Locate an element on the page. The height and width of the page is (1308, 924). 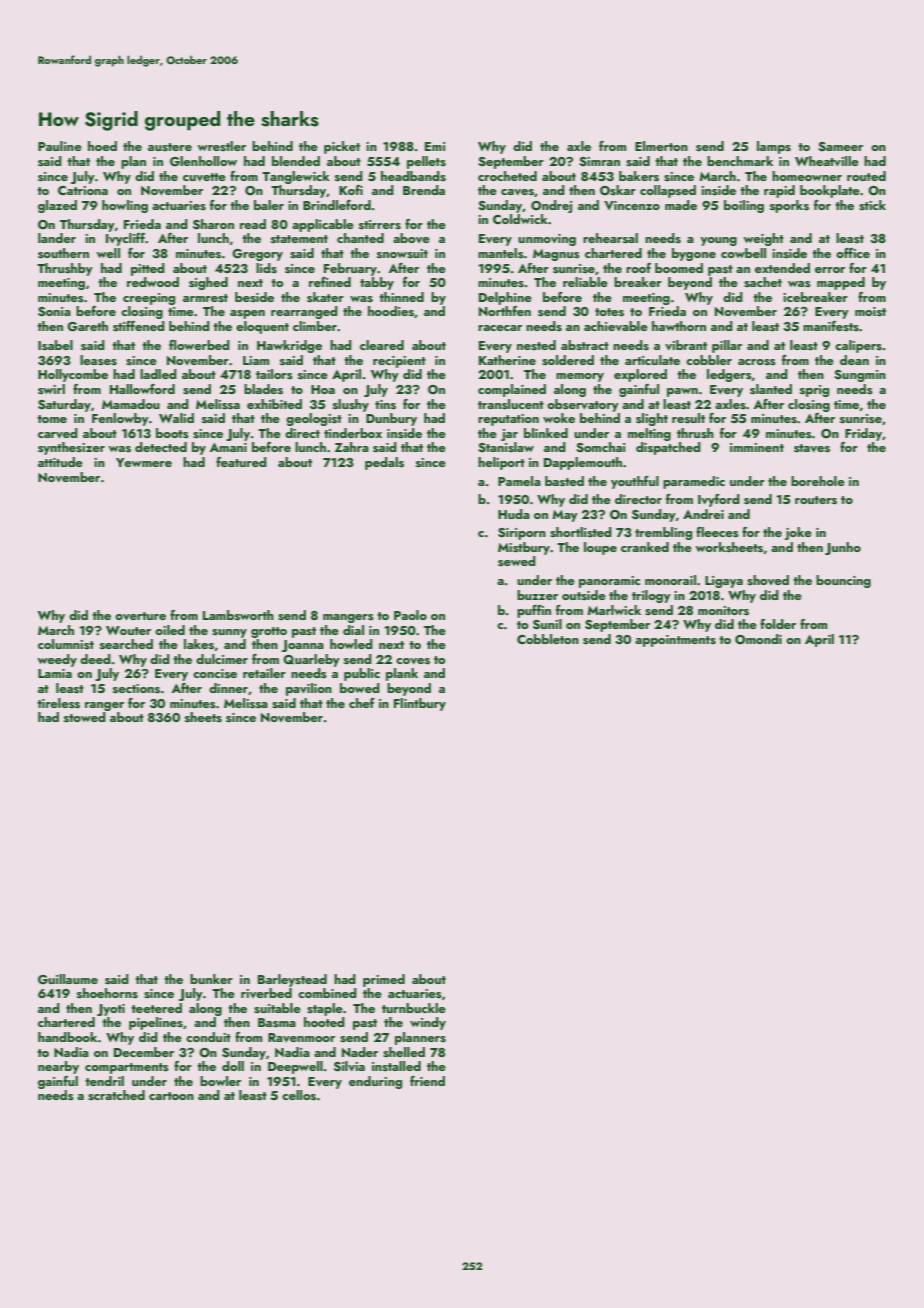
friend is located at coordinates (427, 1081).
